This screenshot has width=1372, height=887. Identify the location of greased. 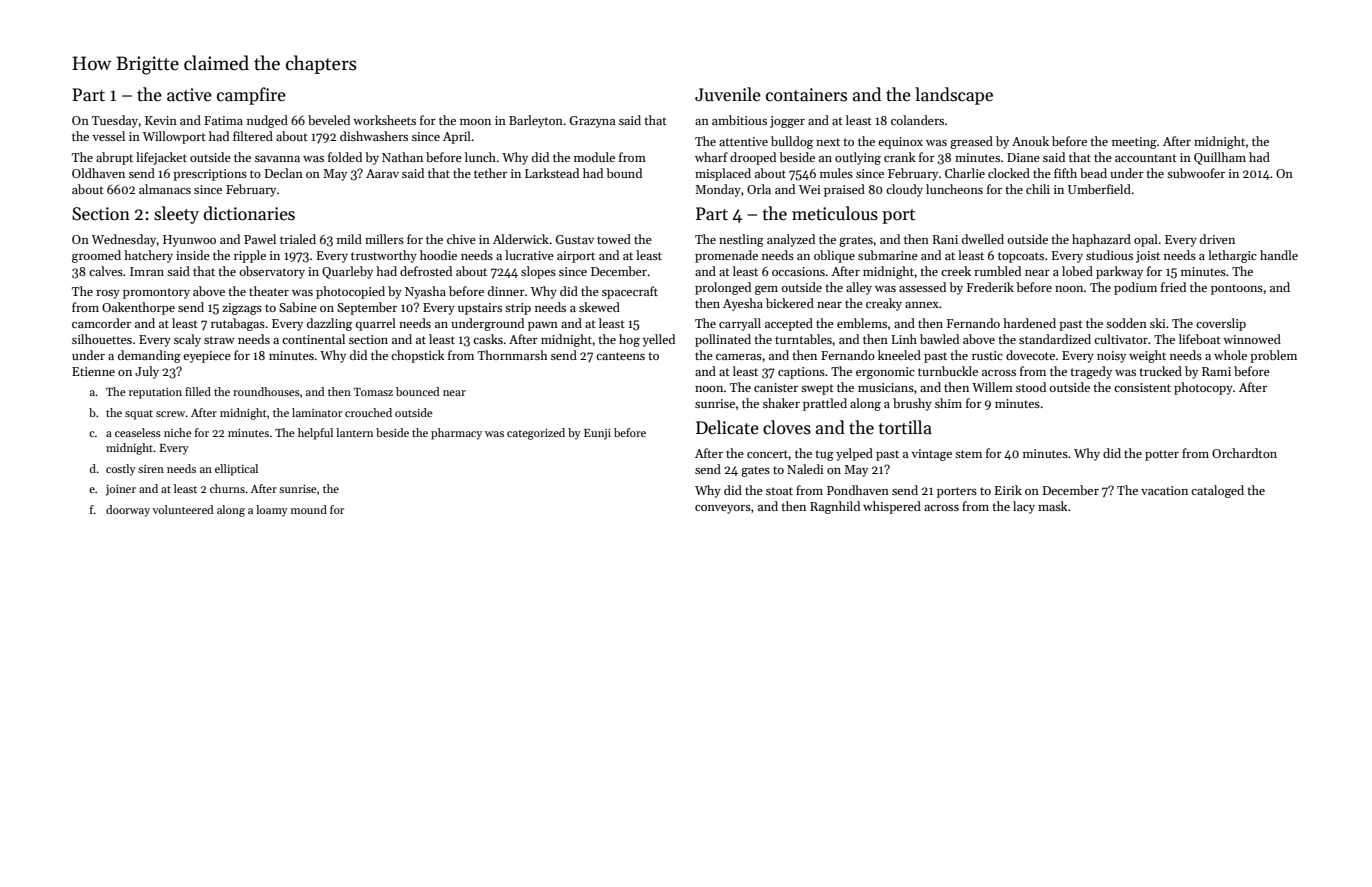
(971, 142).
